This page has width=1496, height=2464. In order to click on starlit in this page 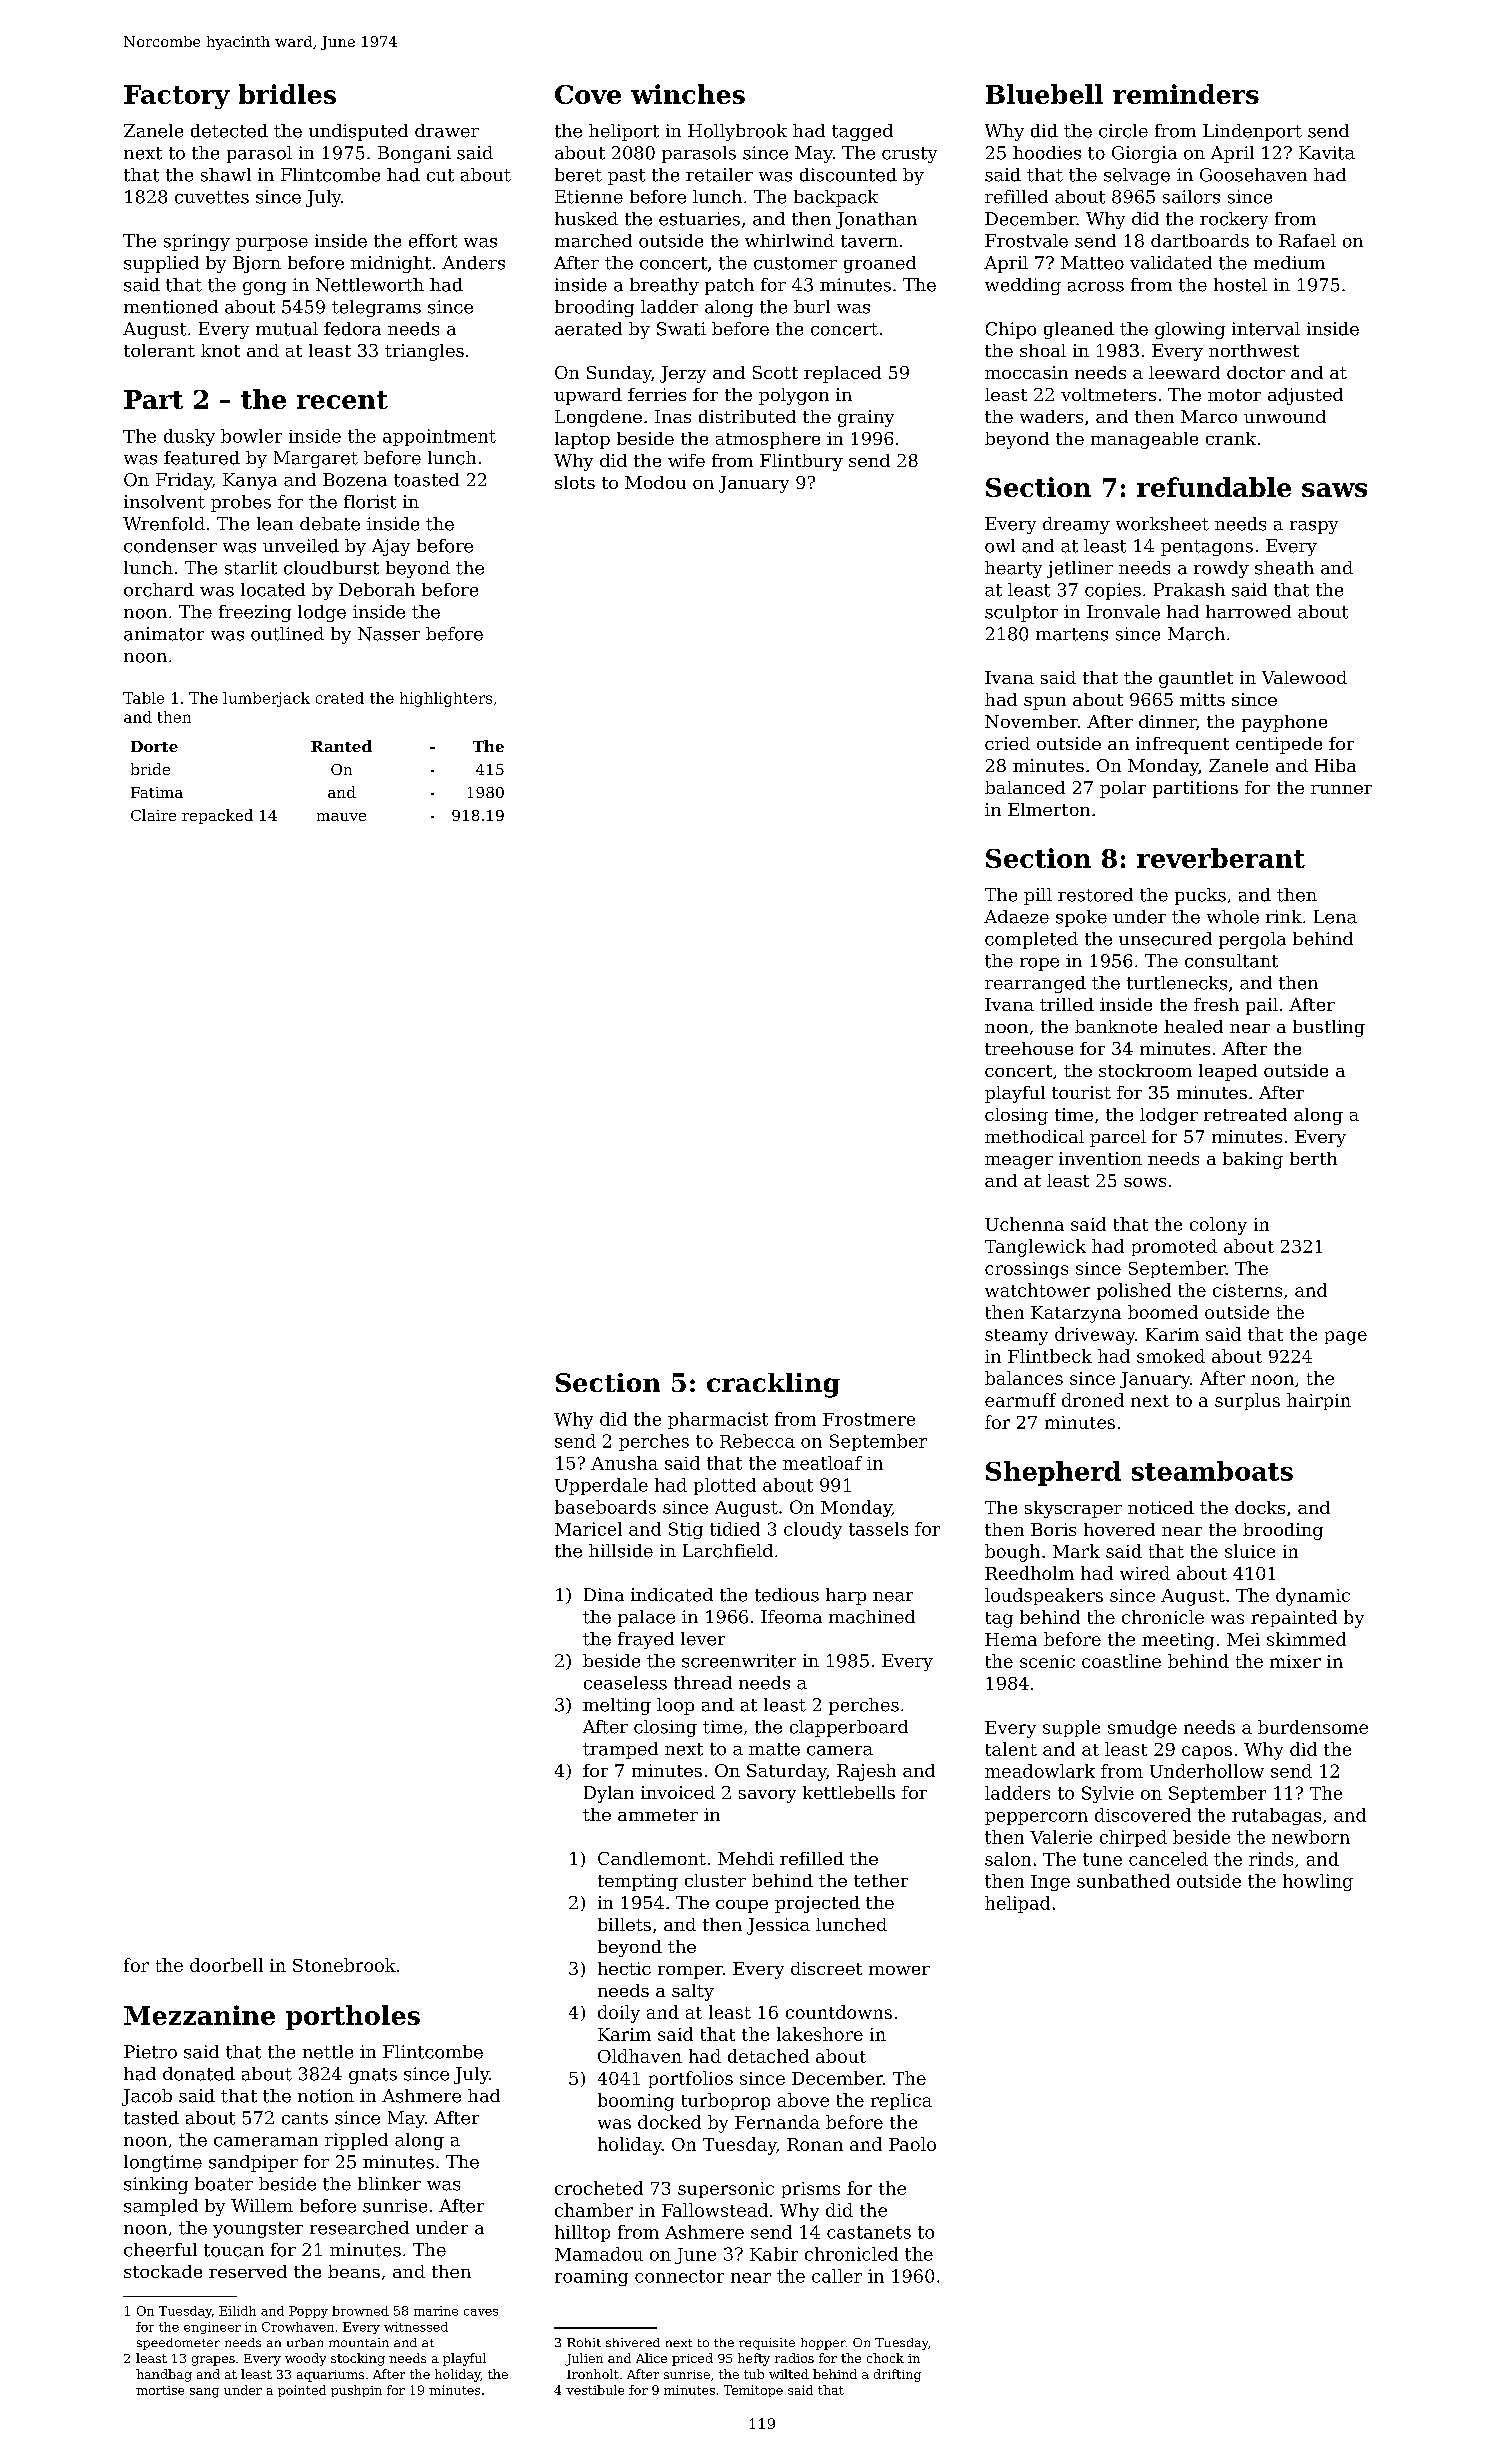, I will do `click(251, 568)`.
